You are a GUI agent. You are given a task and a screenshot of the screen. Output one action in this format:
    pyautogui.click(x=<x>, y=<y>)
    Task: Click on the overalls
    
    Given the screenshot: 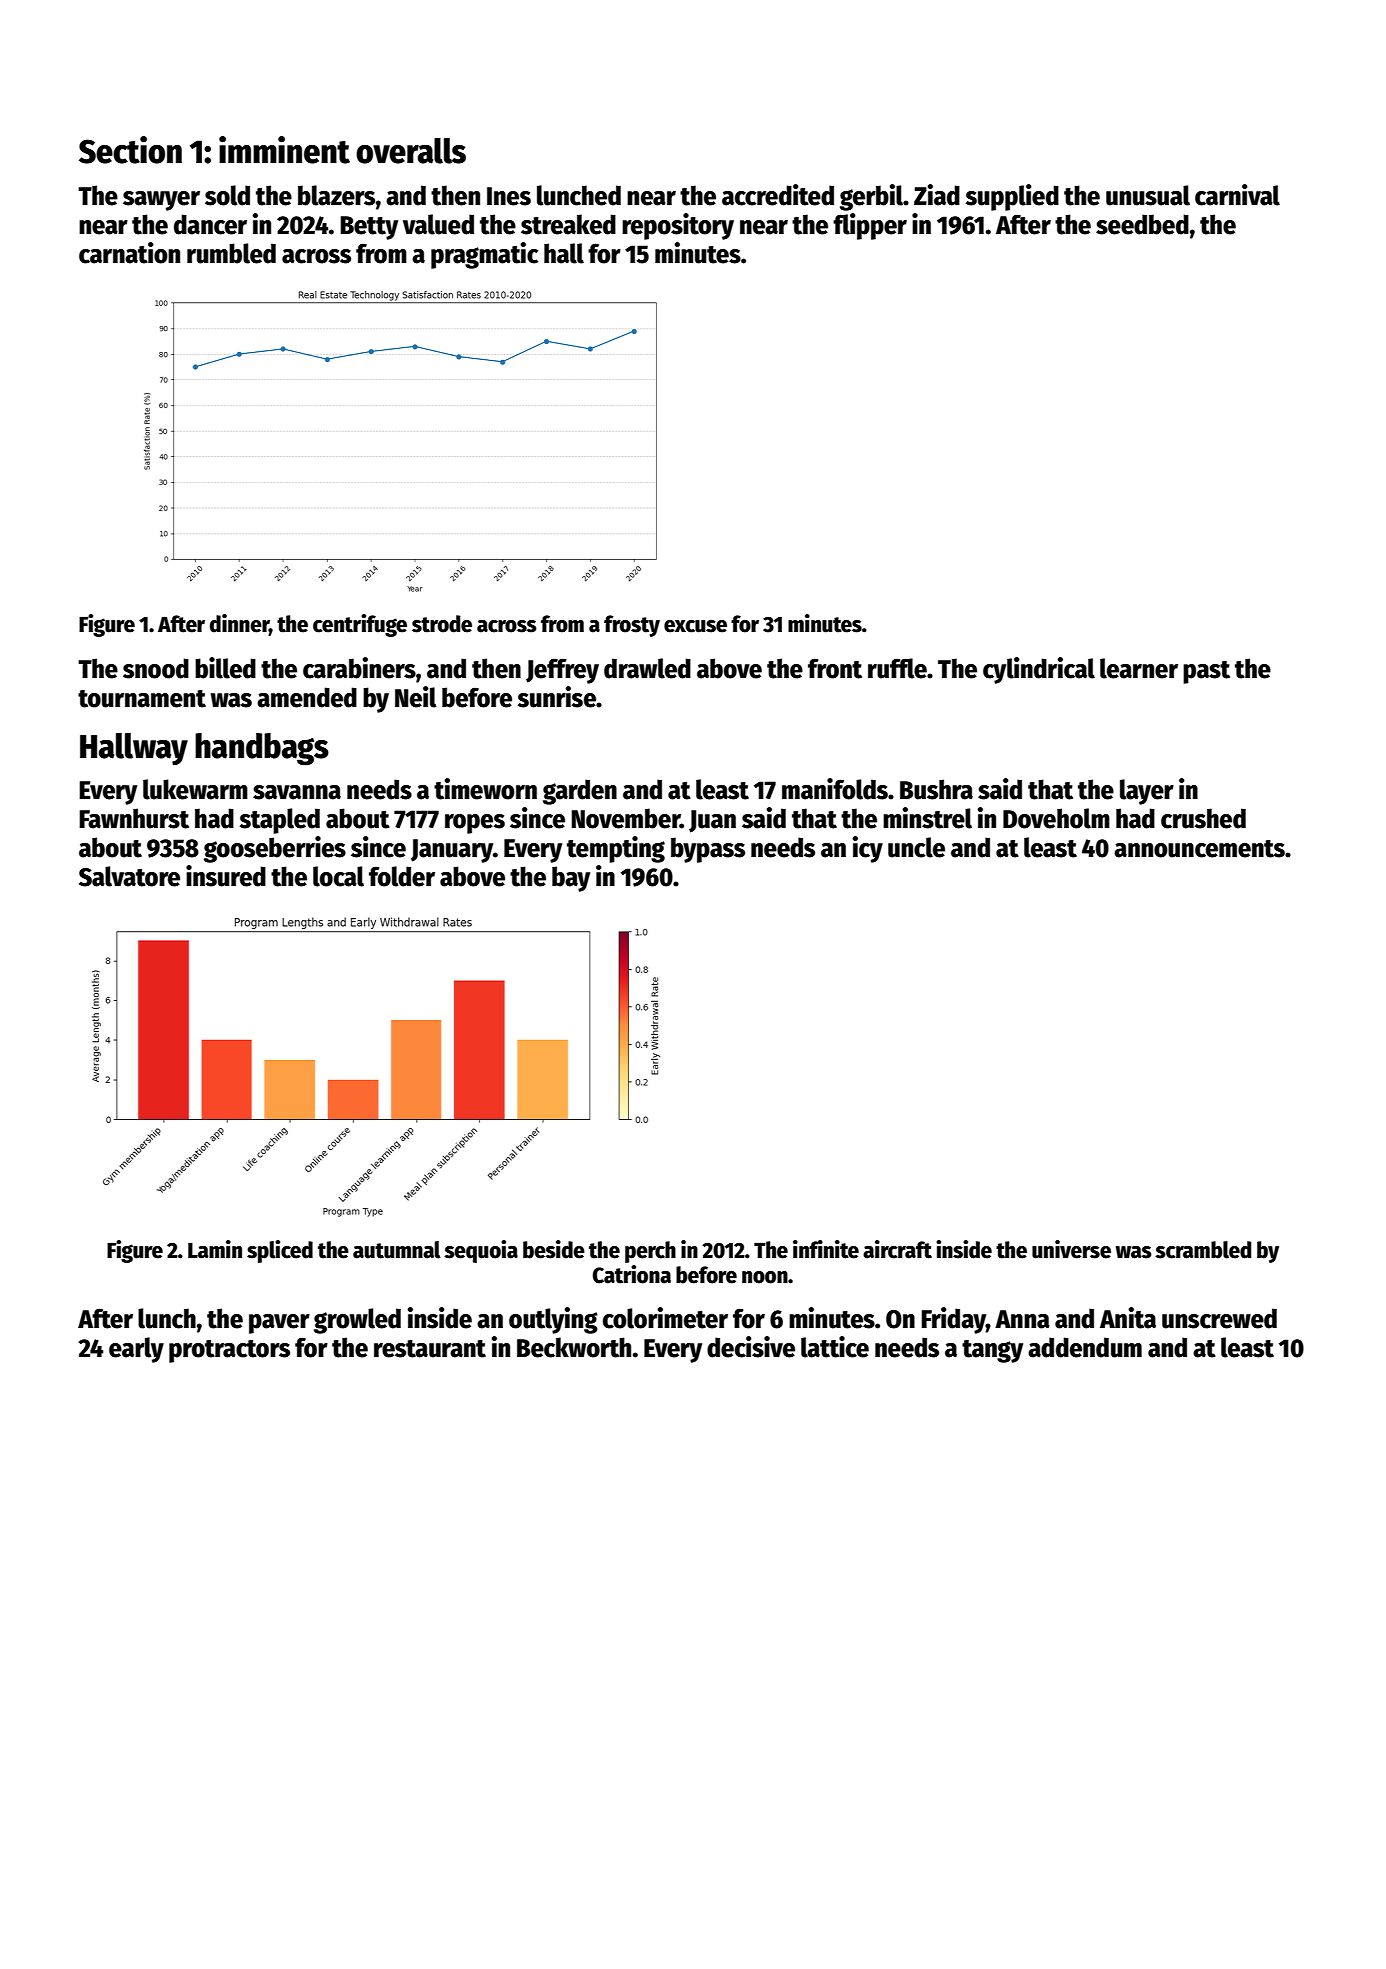 What is the action you would take?
    pyautogui.click(x=411, y=151)
